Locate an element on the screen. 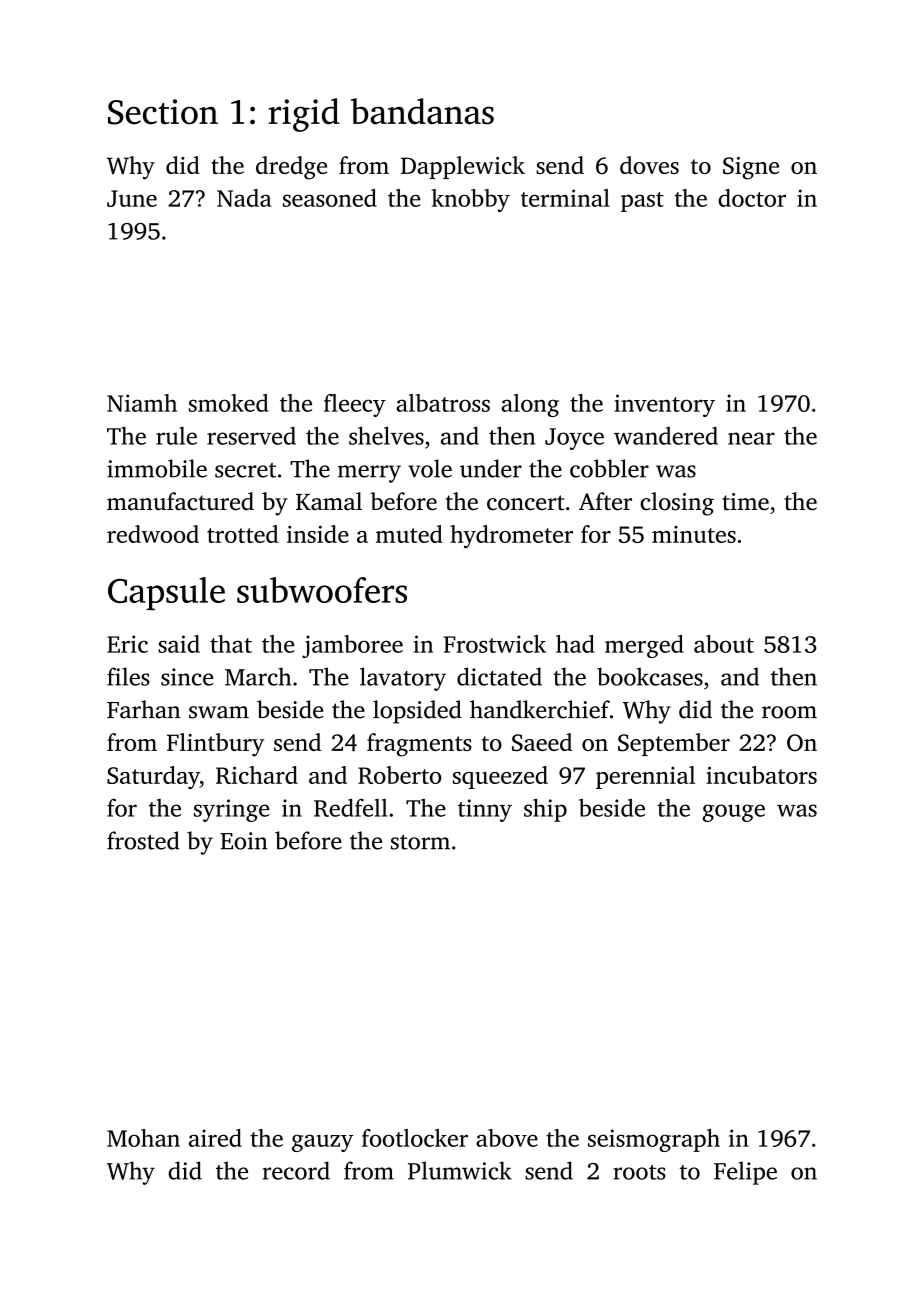 The image size is (924, 1314). Nada is located at coordinates (244, 198).
